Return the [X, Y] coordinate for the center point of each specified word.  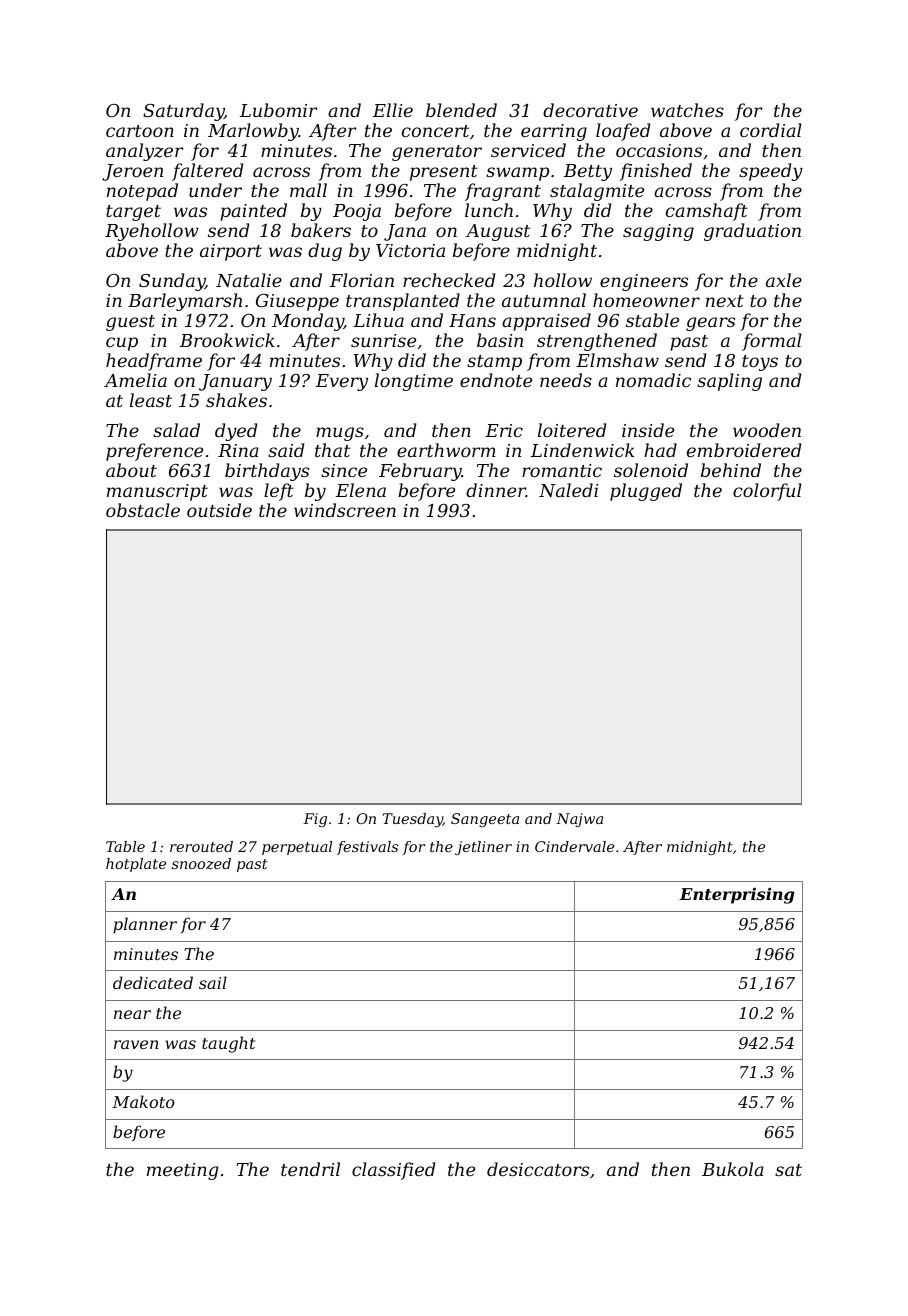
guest [130, 323]
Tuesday [413, 820]
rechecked [449, 280]
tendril [310, 1169]
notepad [142, 192]
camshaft [707, 212]
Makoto [143, 1101]
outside [219, 510]
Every [342, 382]
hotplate [136, 865]
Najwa [579, 820]
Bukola [733, 1169]
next [725, 301]
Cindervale [574, 846]
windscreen [345, 510]
